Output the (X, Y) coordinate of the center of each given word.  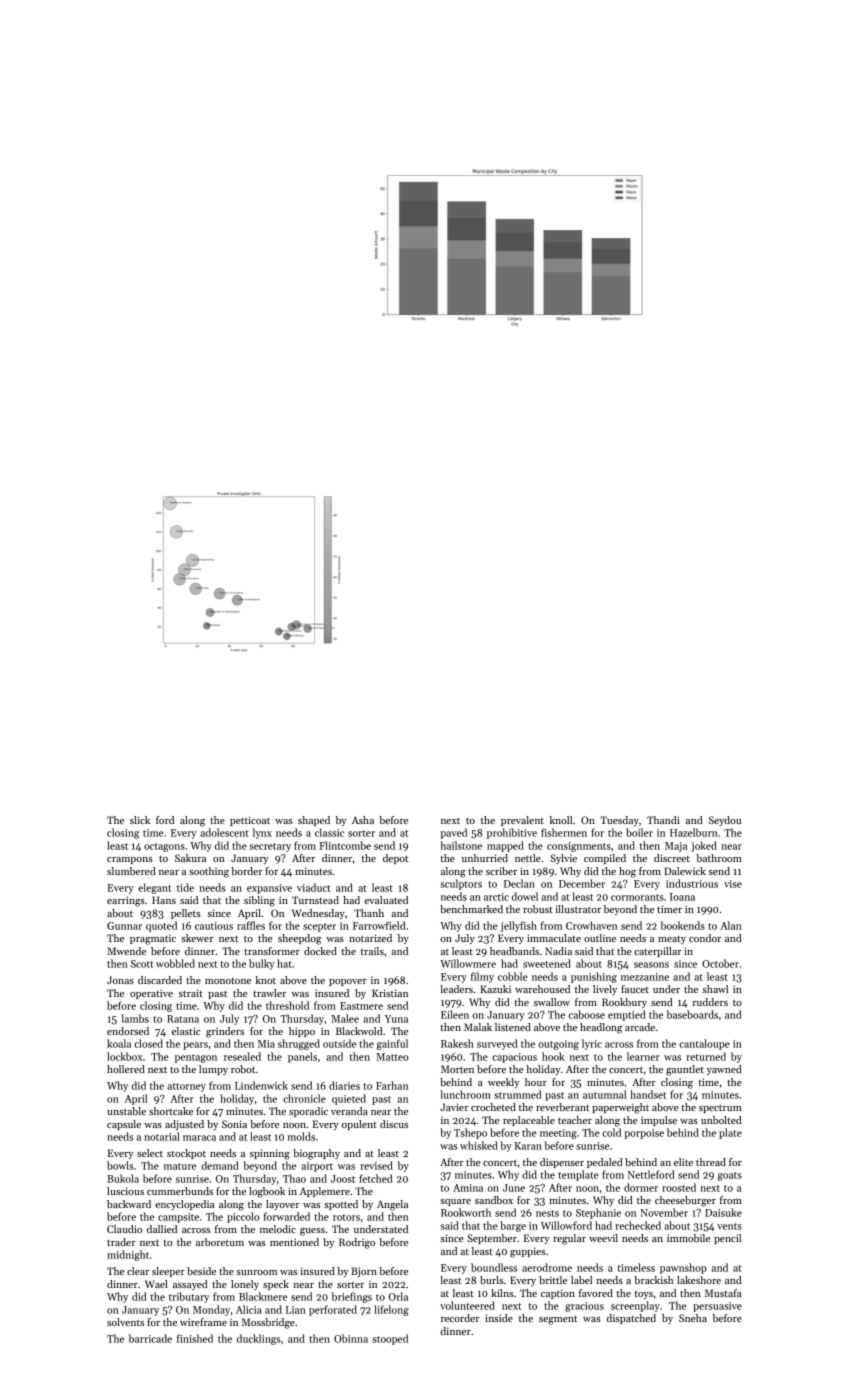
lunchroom (465, 1094)
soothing (209, 872)
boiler (639, 832)
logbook (267, 1192)
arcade (640, 1027)
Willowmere (468, 963)
